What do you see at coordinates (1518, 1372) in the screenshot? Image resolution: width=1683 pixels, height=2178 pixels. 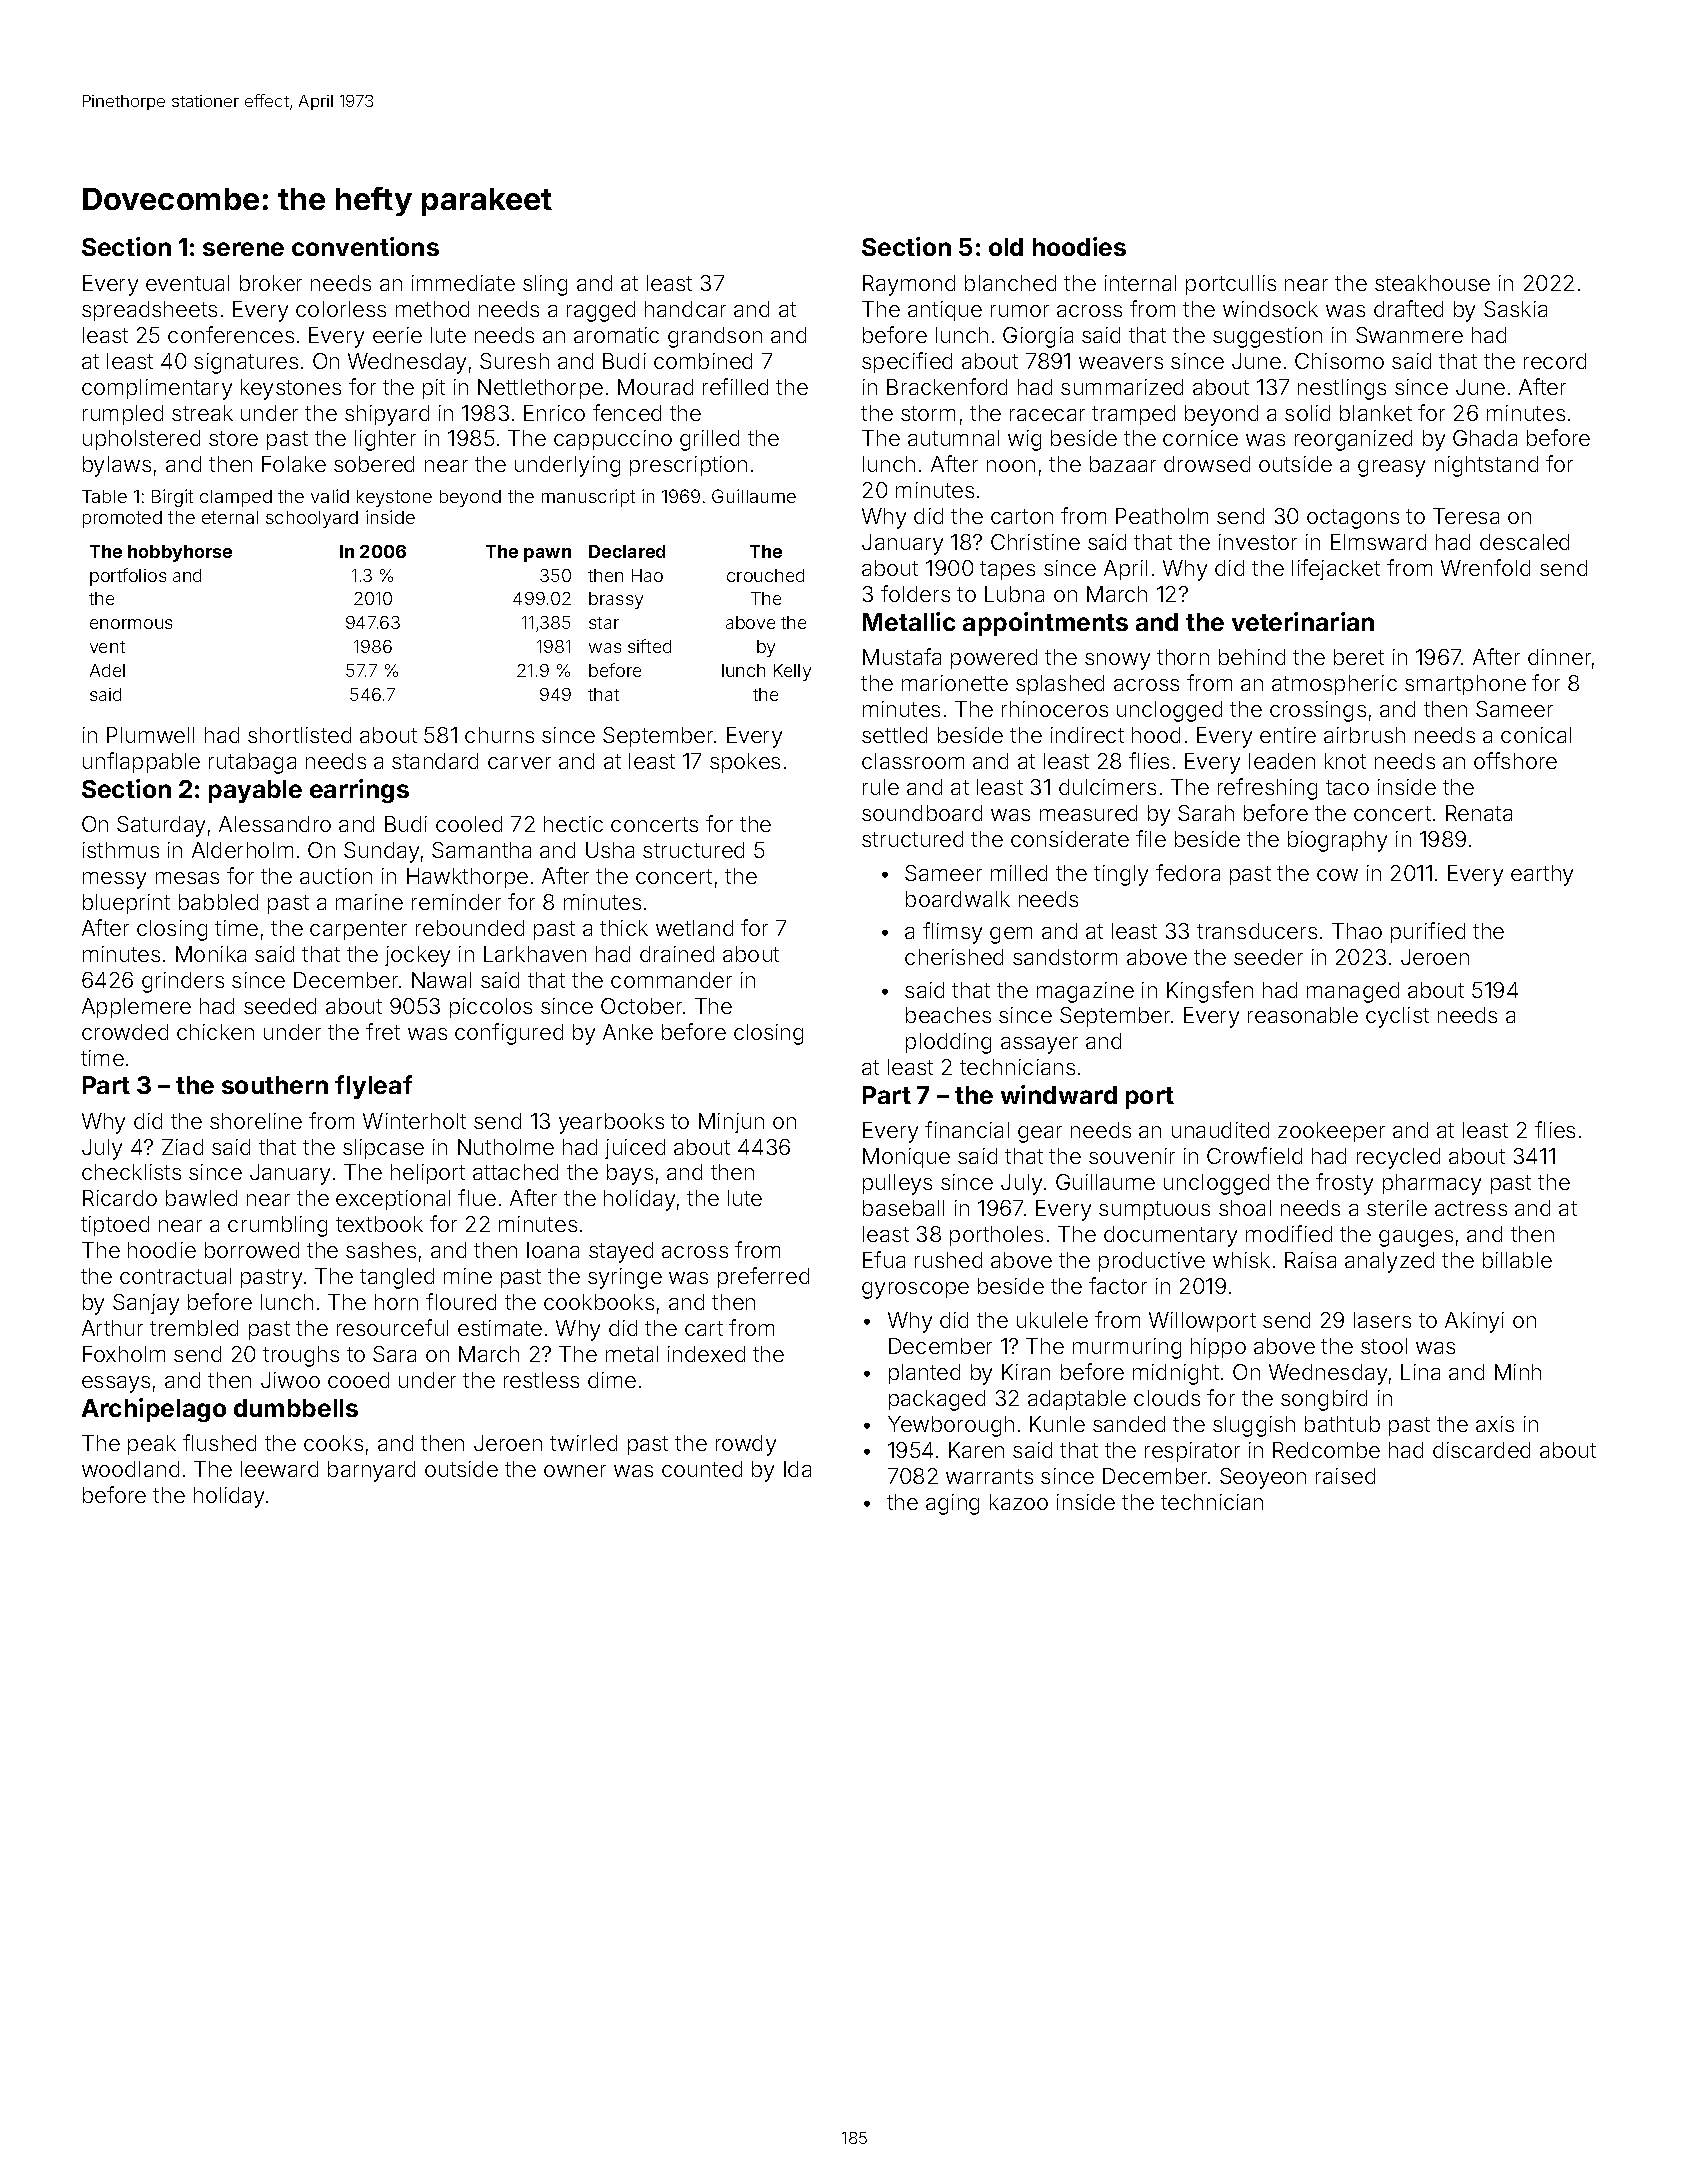 I see `Minh` at bounding box center [1518, 1372].
